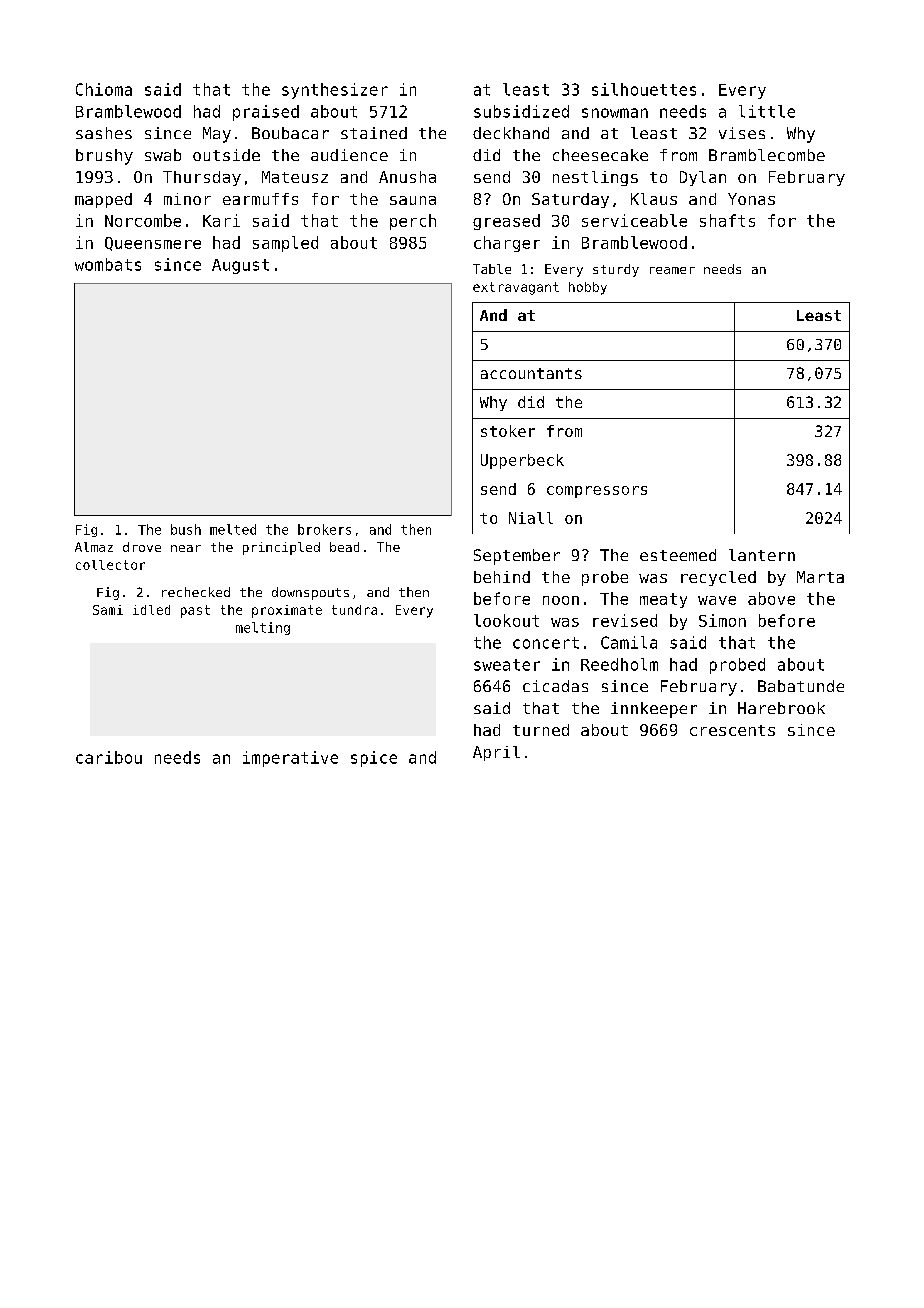  What do you see at coordinates (108, 264) in the screenshot?
I see `wombats` at bounding box center [108, 264].
